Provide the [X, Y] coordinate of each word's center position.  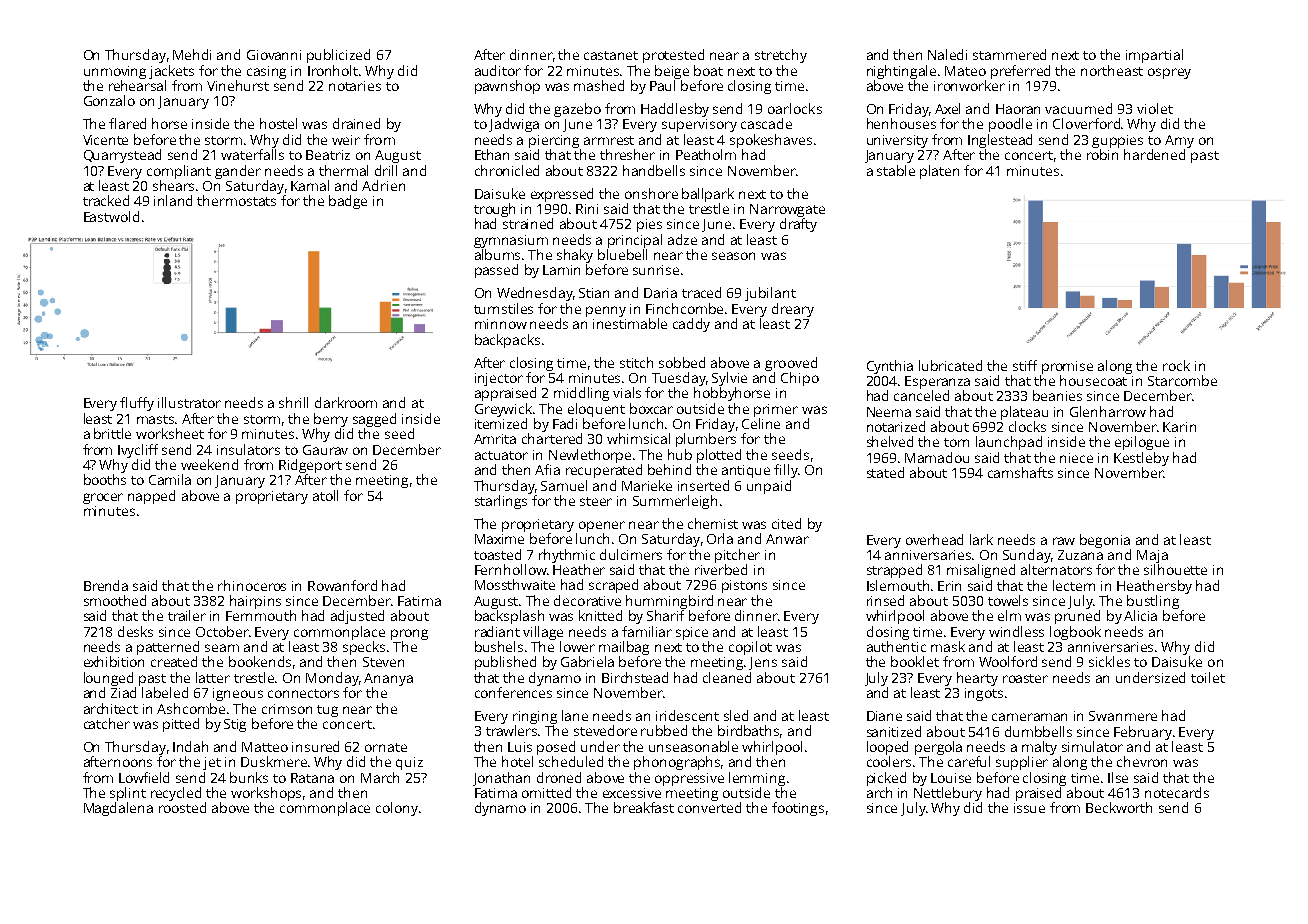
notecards [1177, 792]
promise [1067, 367]
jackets [171, 72]
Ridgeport [310, 466]
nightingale [901, 72]
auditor [498, 70]
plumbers [706, 440]
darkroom [346, 402]
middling [581, 394]
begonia [1105, 541]
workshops [266, 794]
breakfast [644, 807]
